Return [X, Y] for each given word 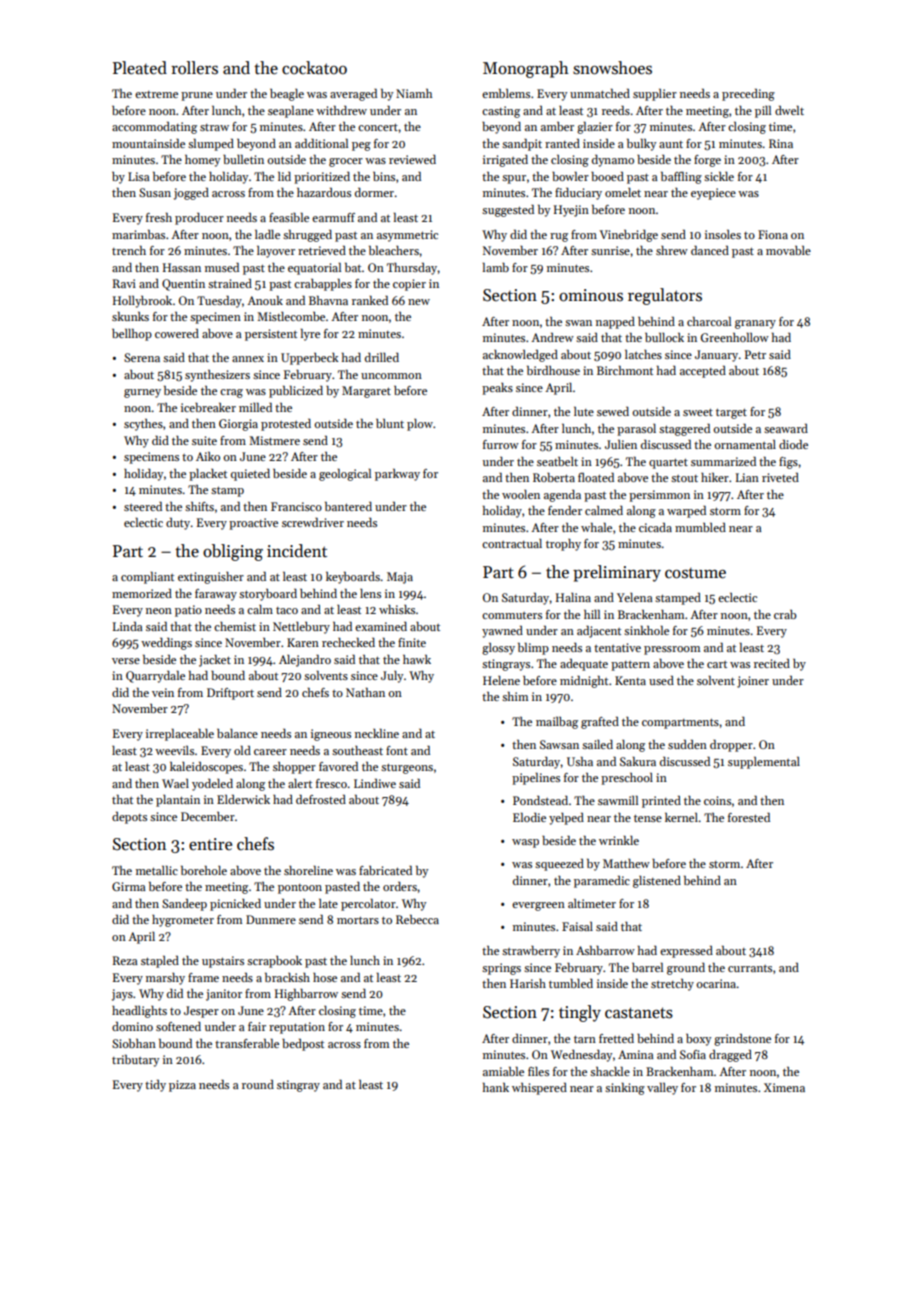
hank [496, 1087]
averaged [353, 95]
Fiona [773, 234]
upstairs [223, 962]
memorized [142, 593]
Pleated [140, 68]
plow [420, 425]
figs [788, 463]
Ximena [784, 1087]
